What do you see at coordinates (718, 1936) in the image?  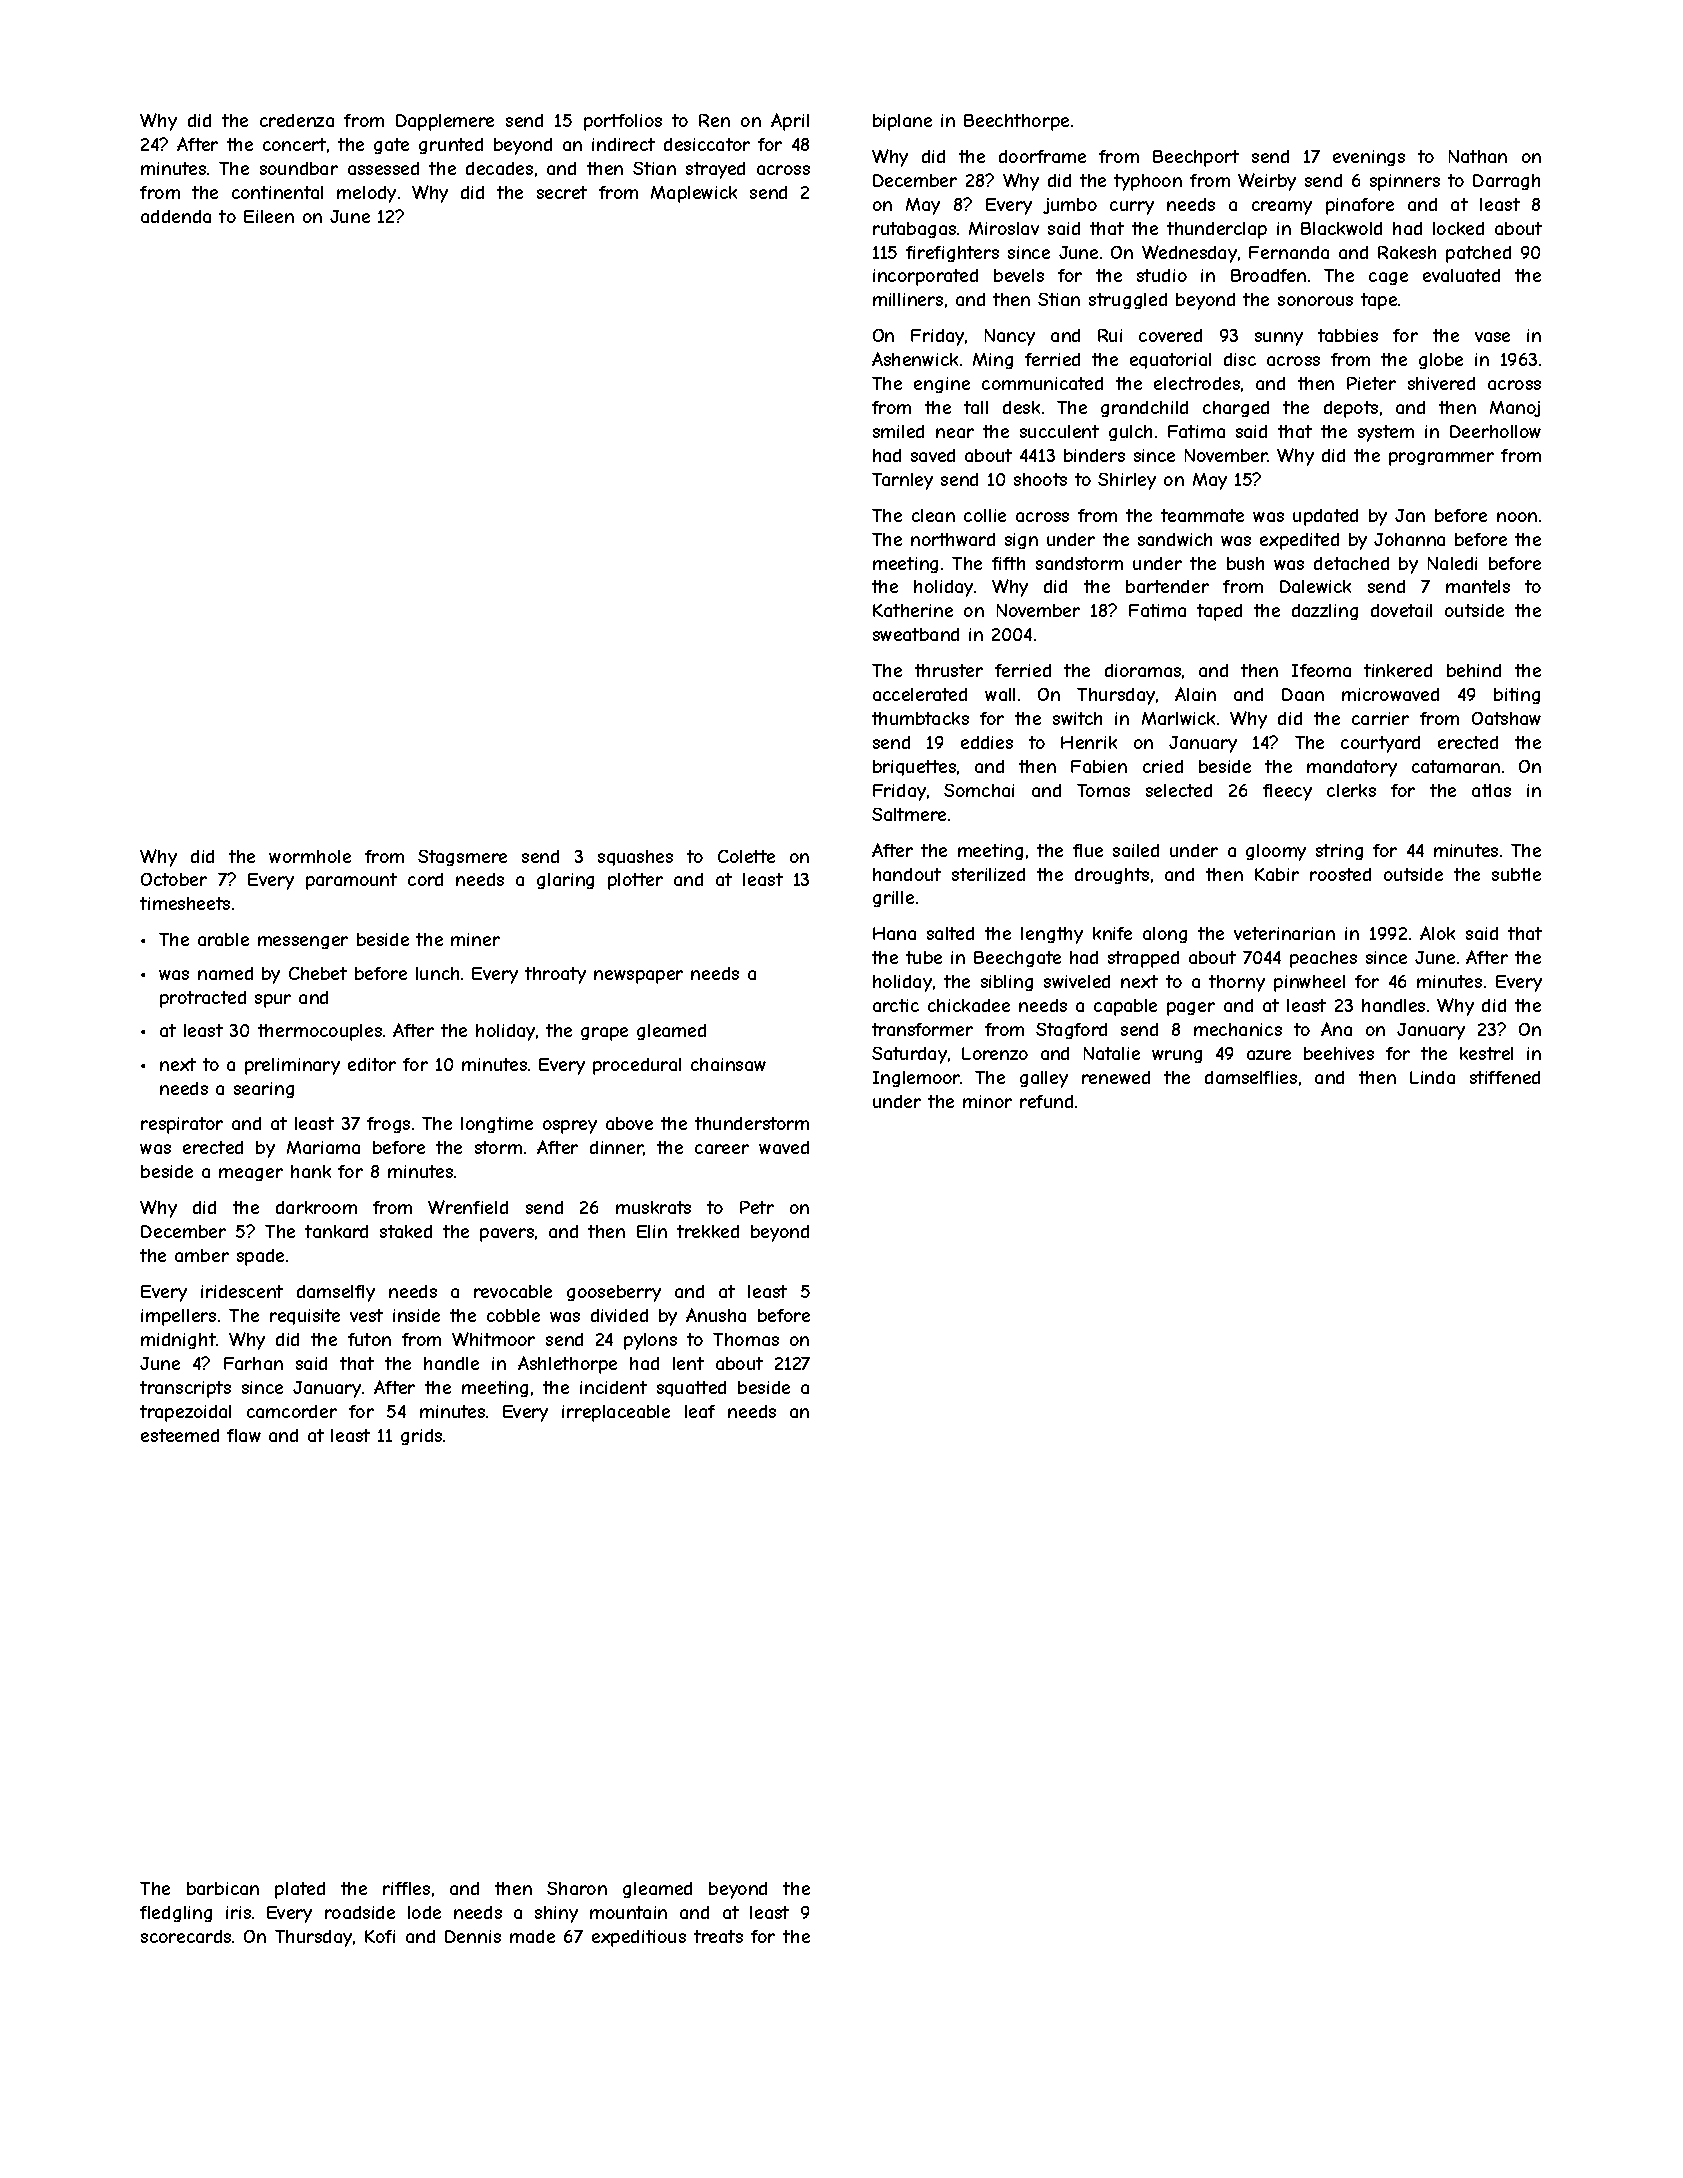 I see `treats` at bounding box center [718, 1936].
